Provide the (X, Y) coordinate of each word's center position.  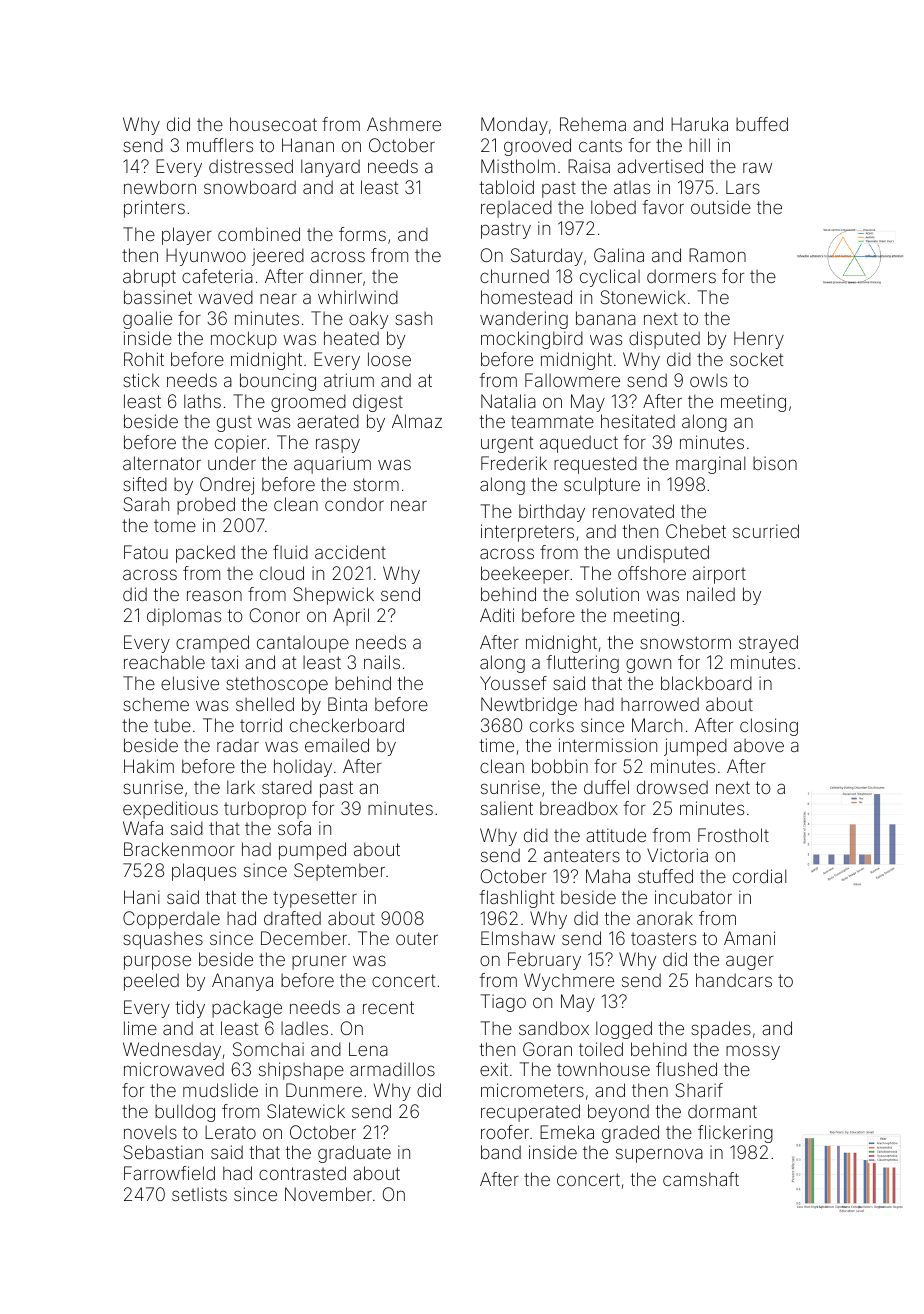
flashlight (517, 899)
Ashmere (404, 124)
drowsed (672, 787)
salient (507, 808)
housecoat (273, 124)
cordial (759, 876)
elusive (190, 683)
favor (663, 207)
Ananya (242, 982)
